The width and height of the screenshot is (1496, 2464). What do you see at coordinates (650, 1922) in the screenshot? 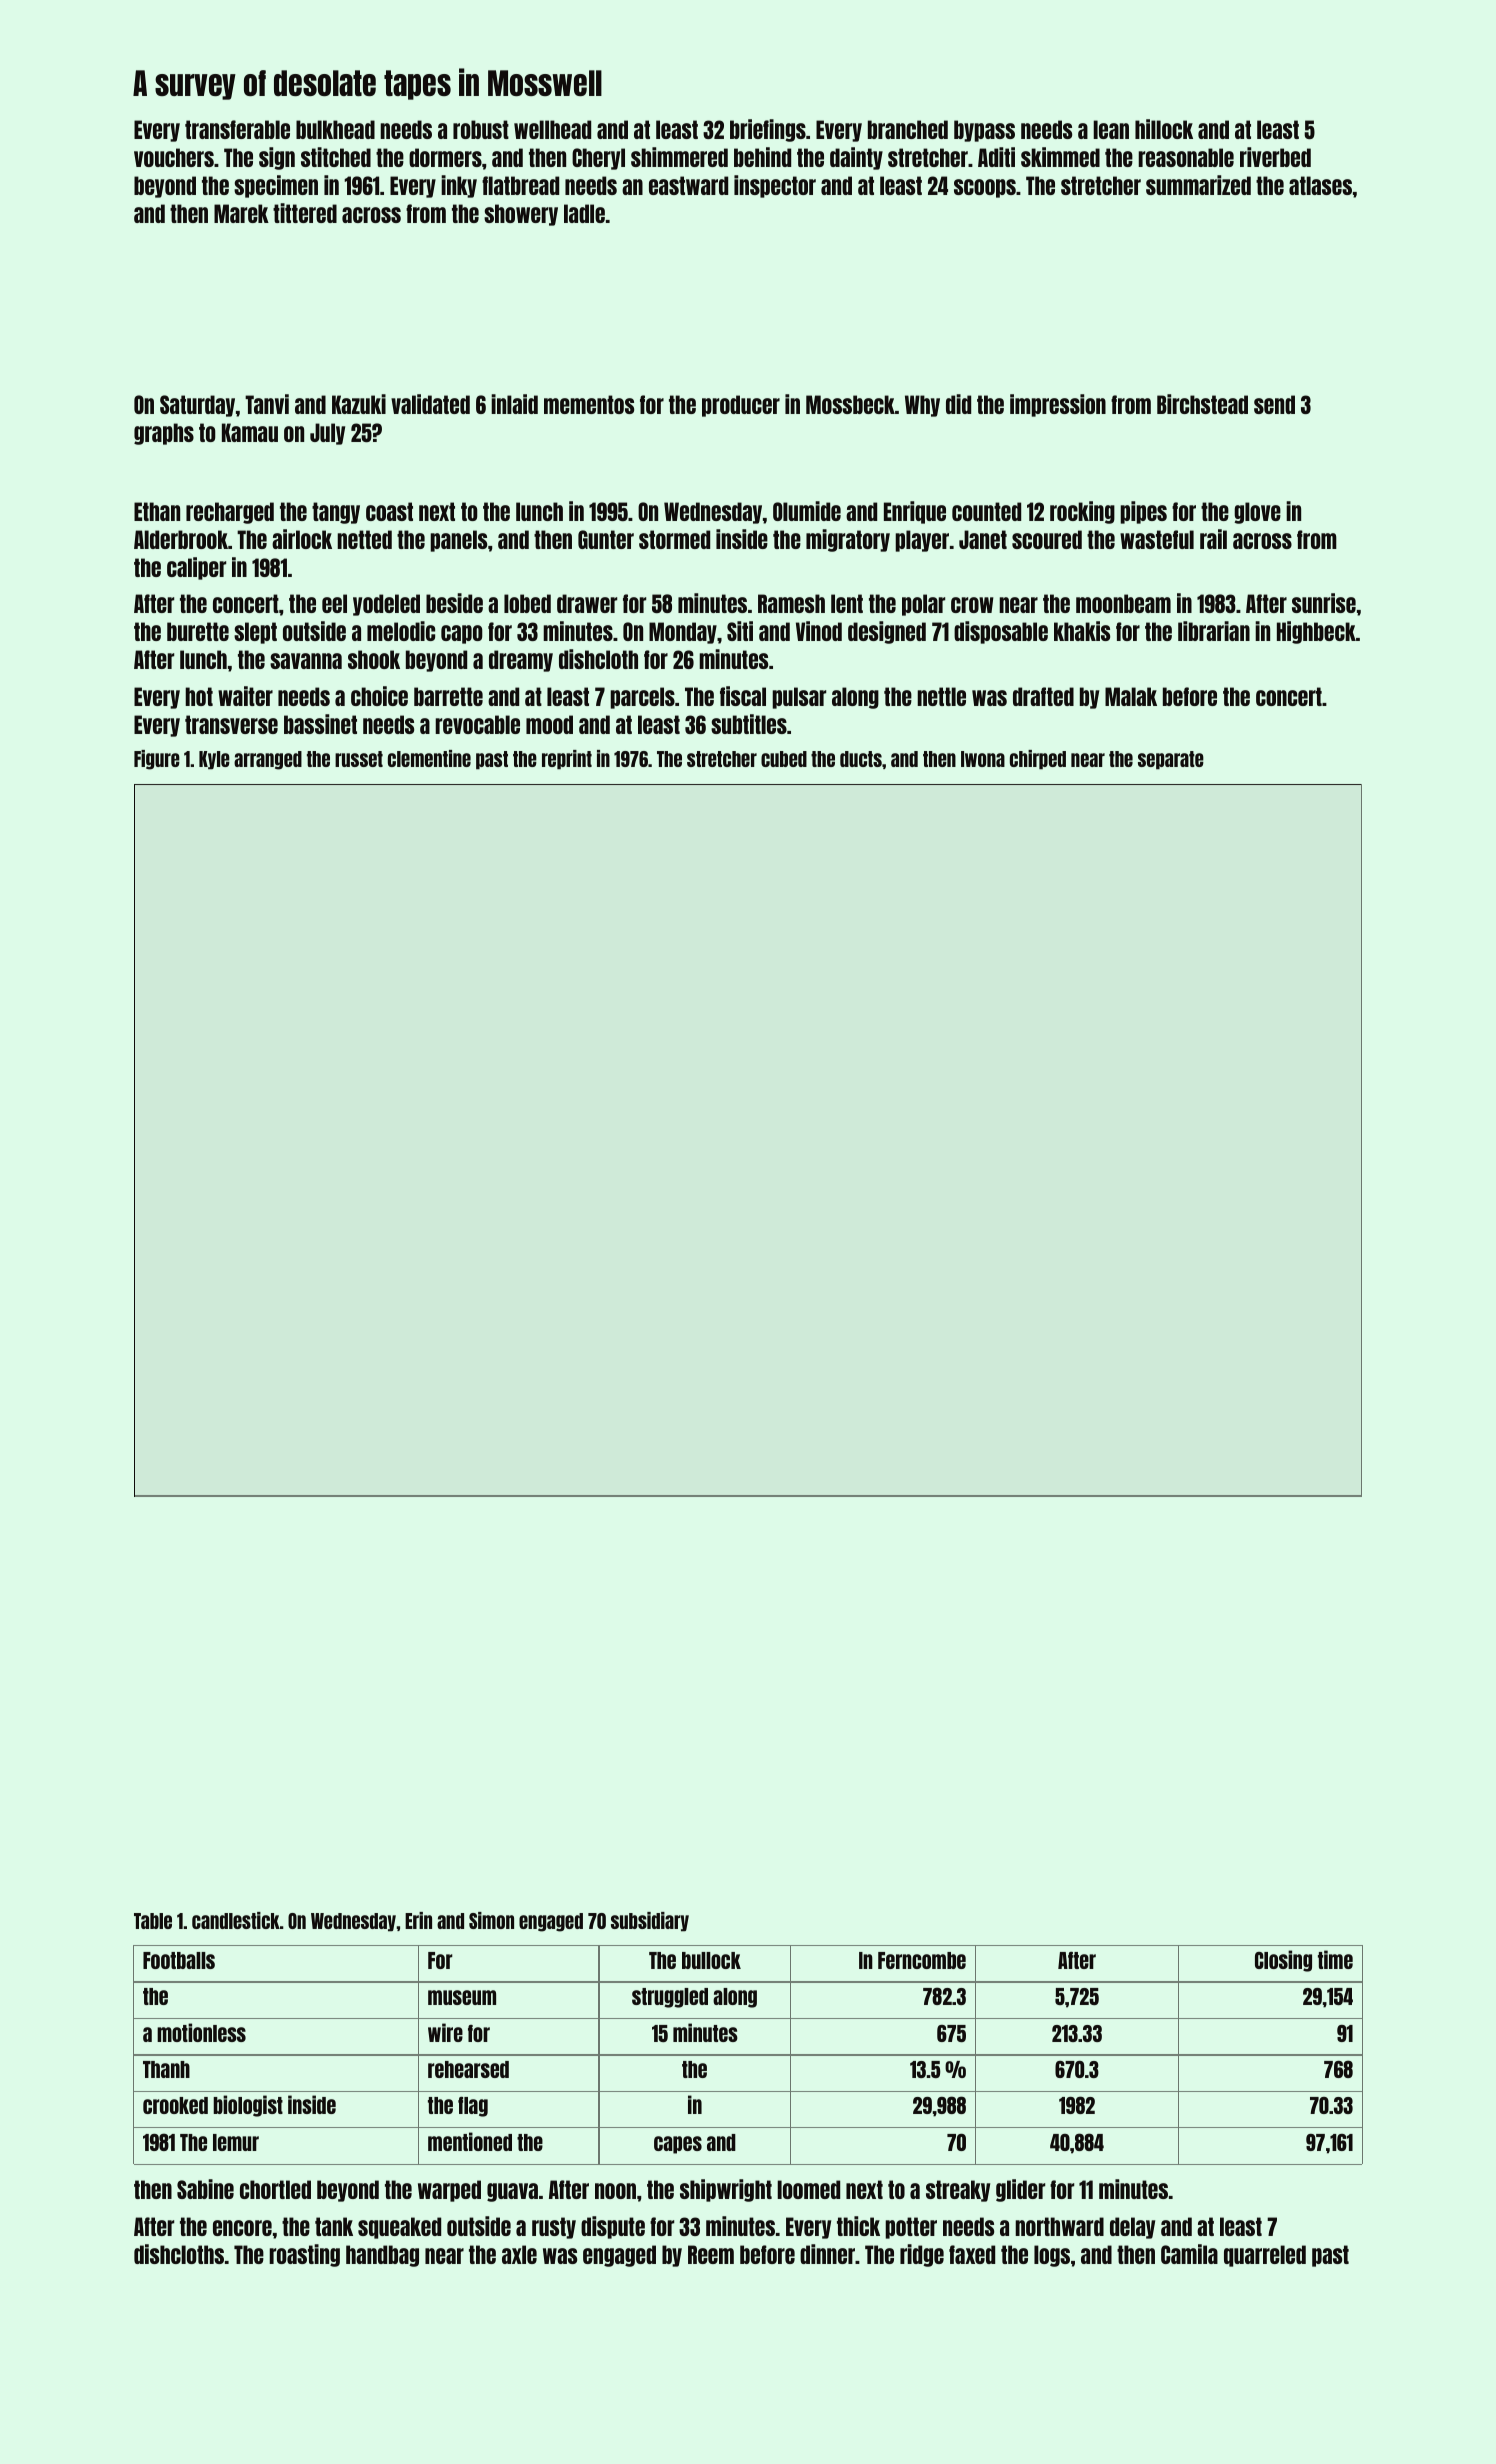
I see `subsidiary` at bounding box center [650, 1922].
